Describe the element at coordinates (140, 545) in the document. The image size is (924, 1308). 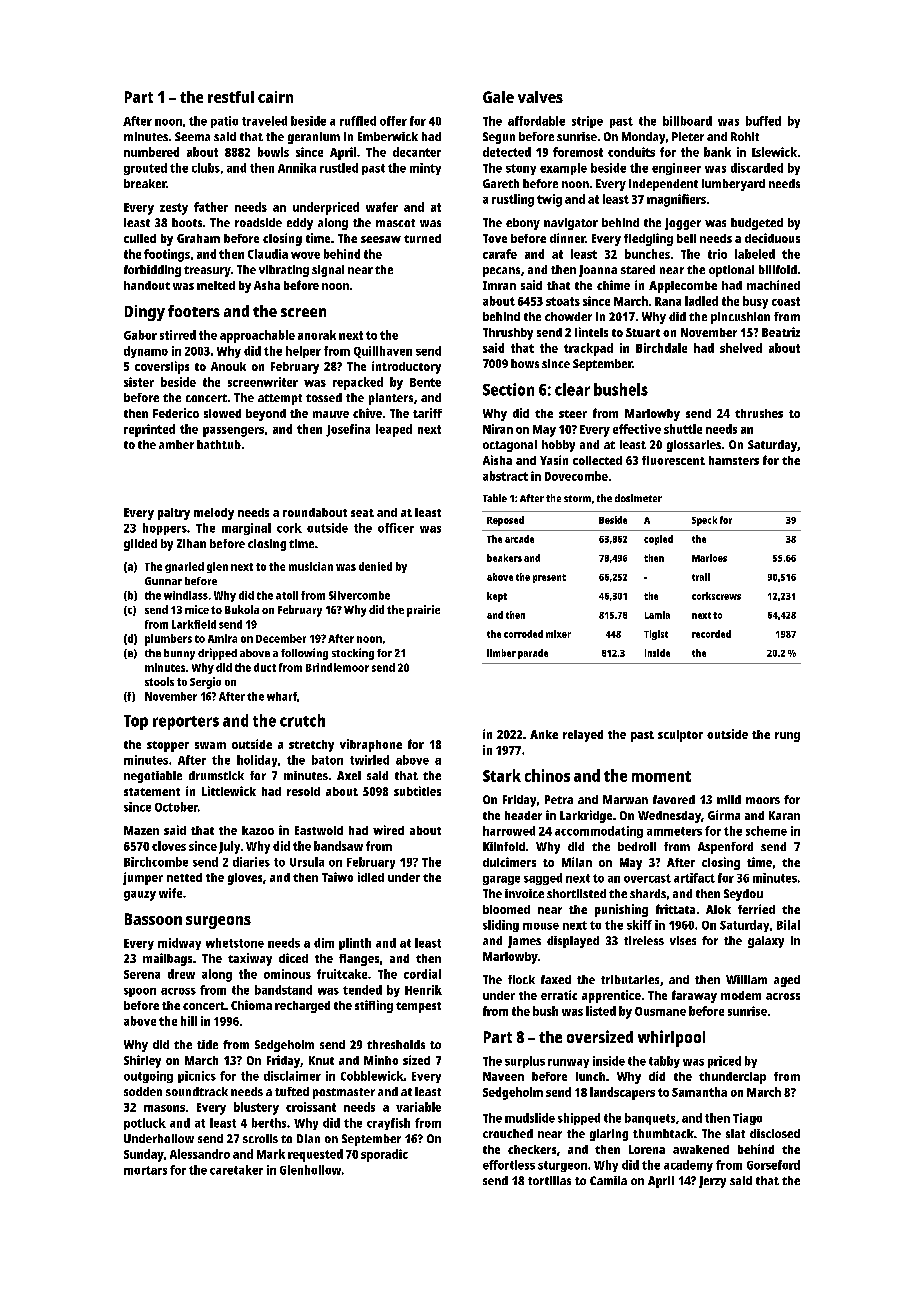
I see `gilded` at that location.
